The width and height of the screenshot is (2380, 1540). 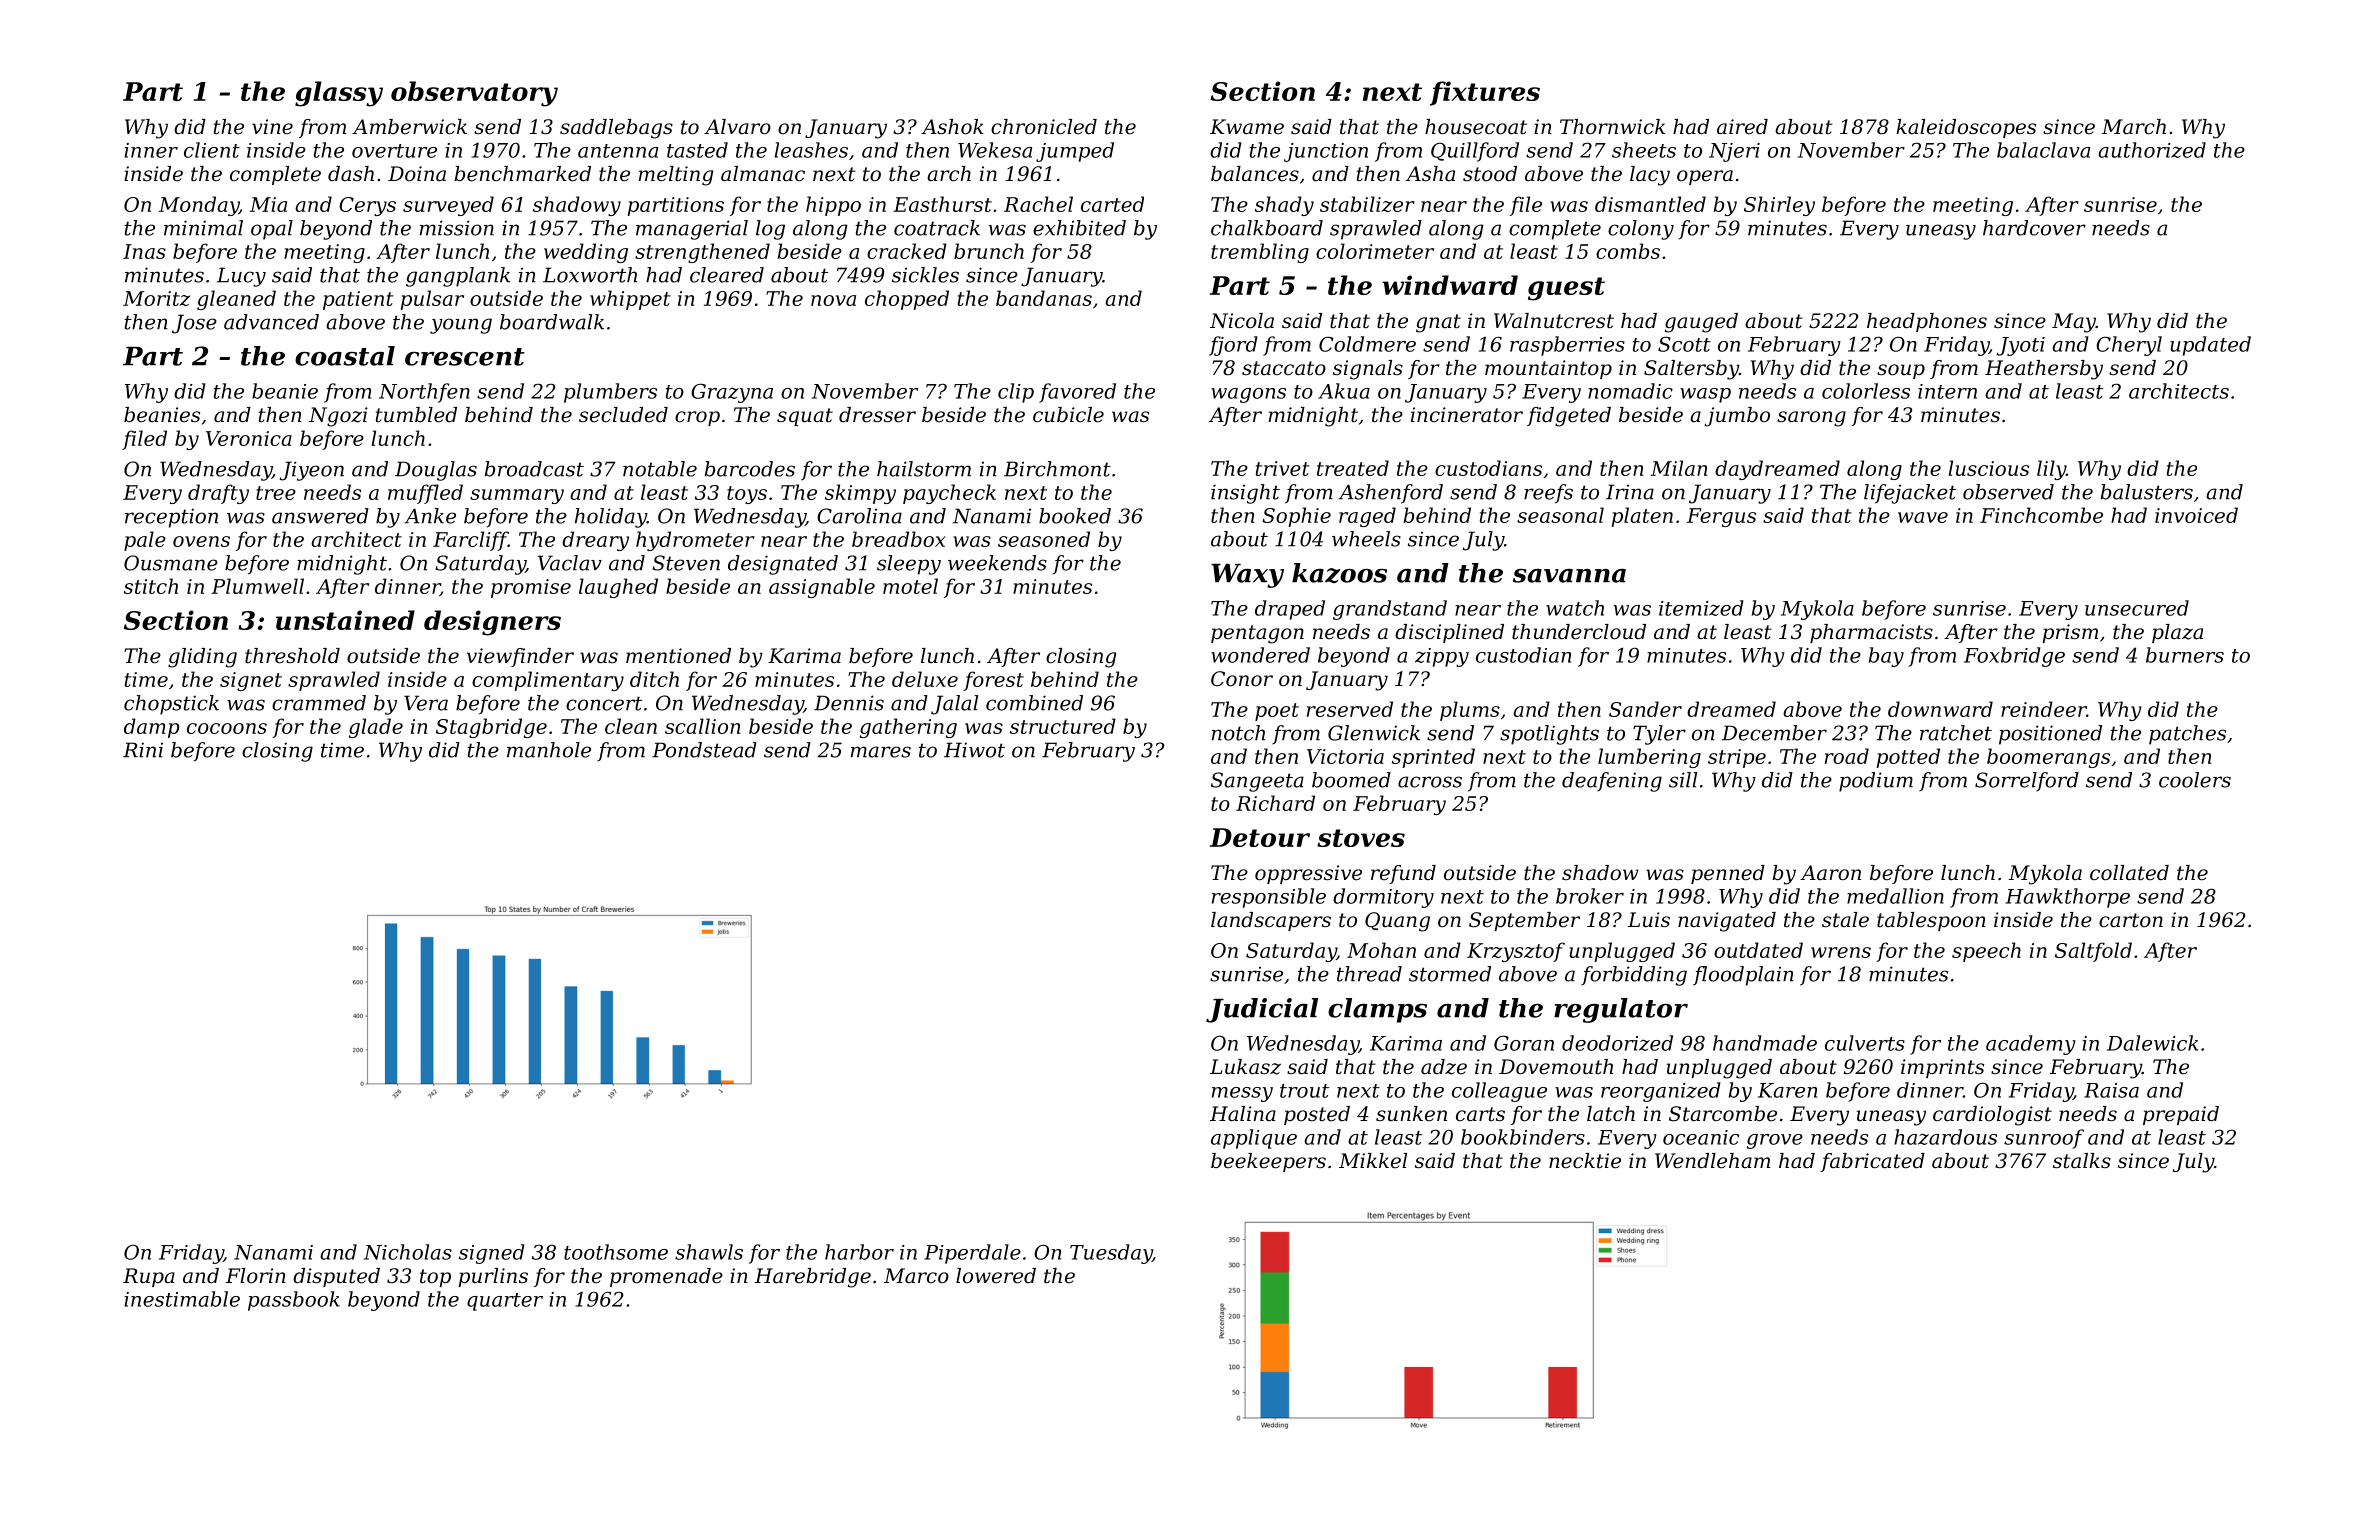 I want to click on answered, so click(x=320, y=516).
